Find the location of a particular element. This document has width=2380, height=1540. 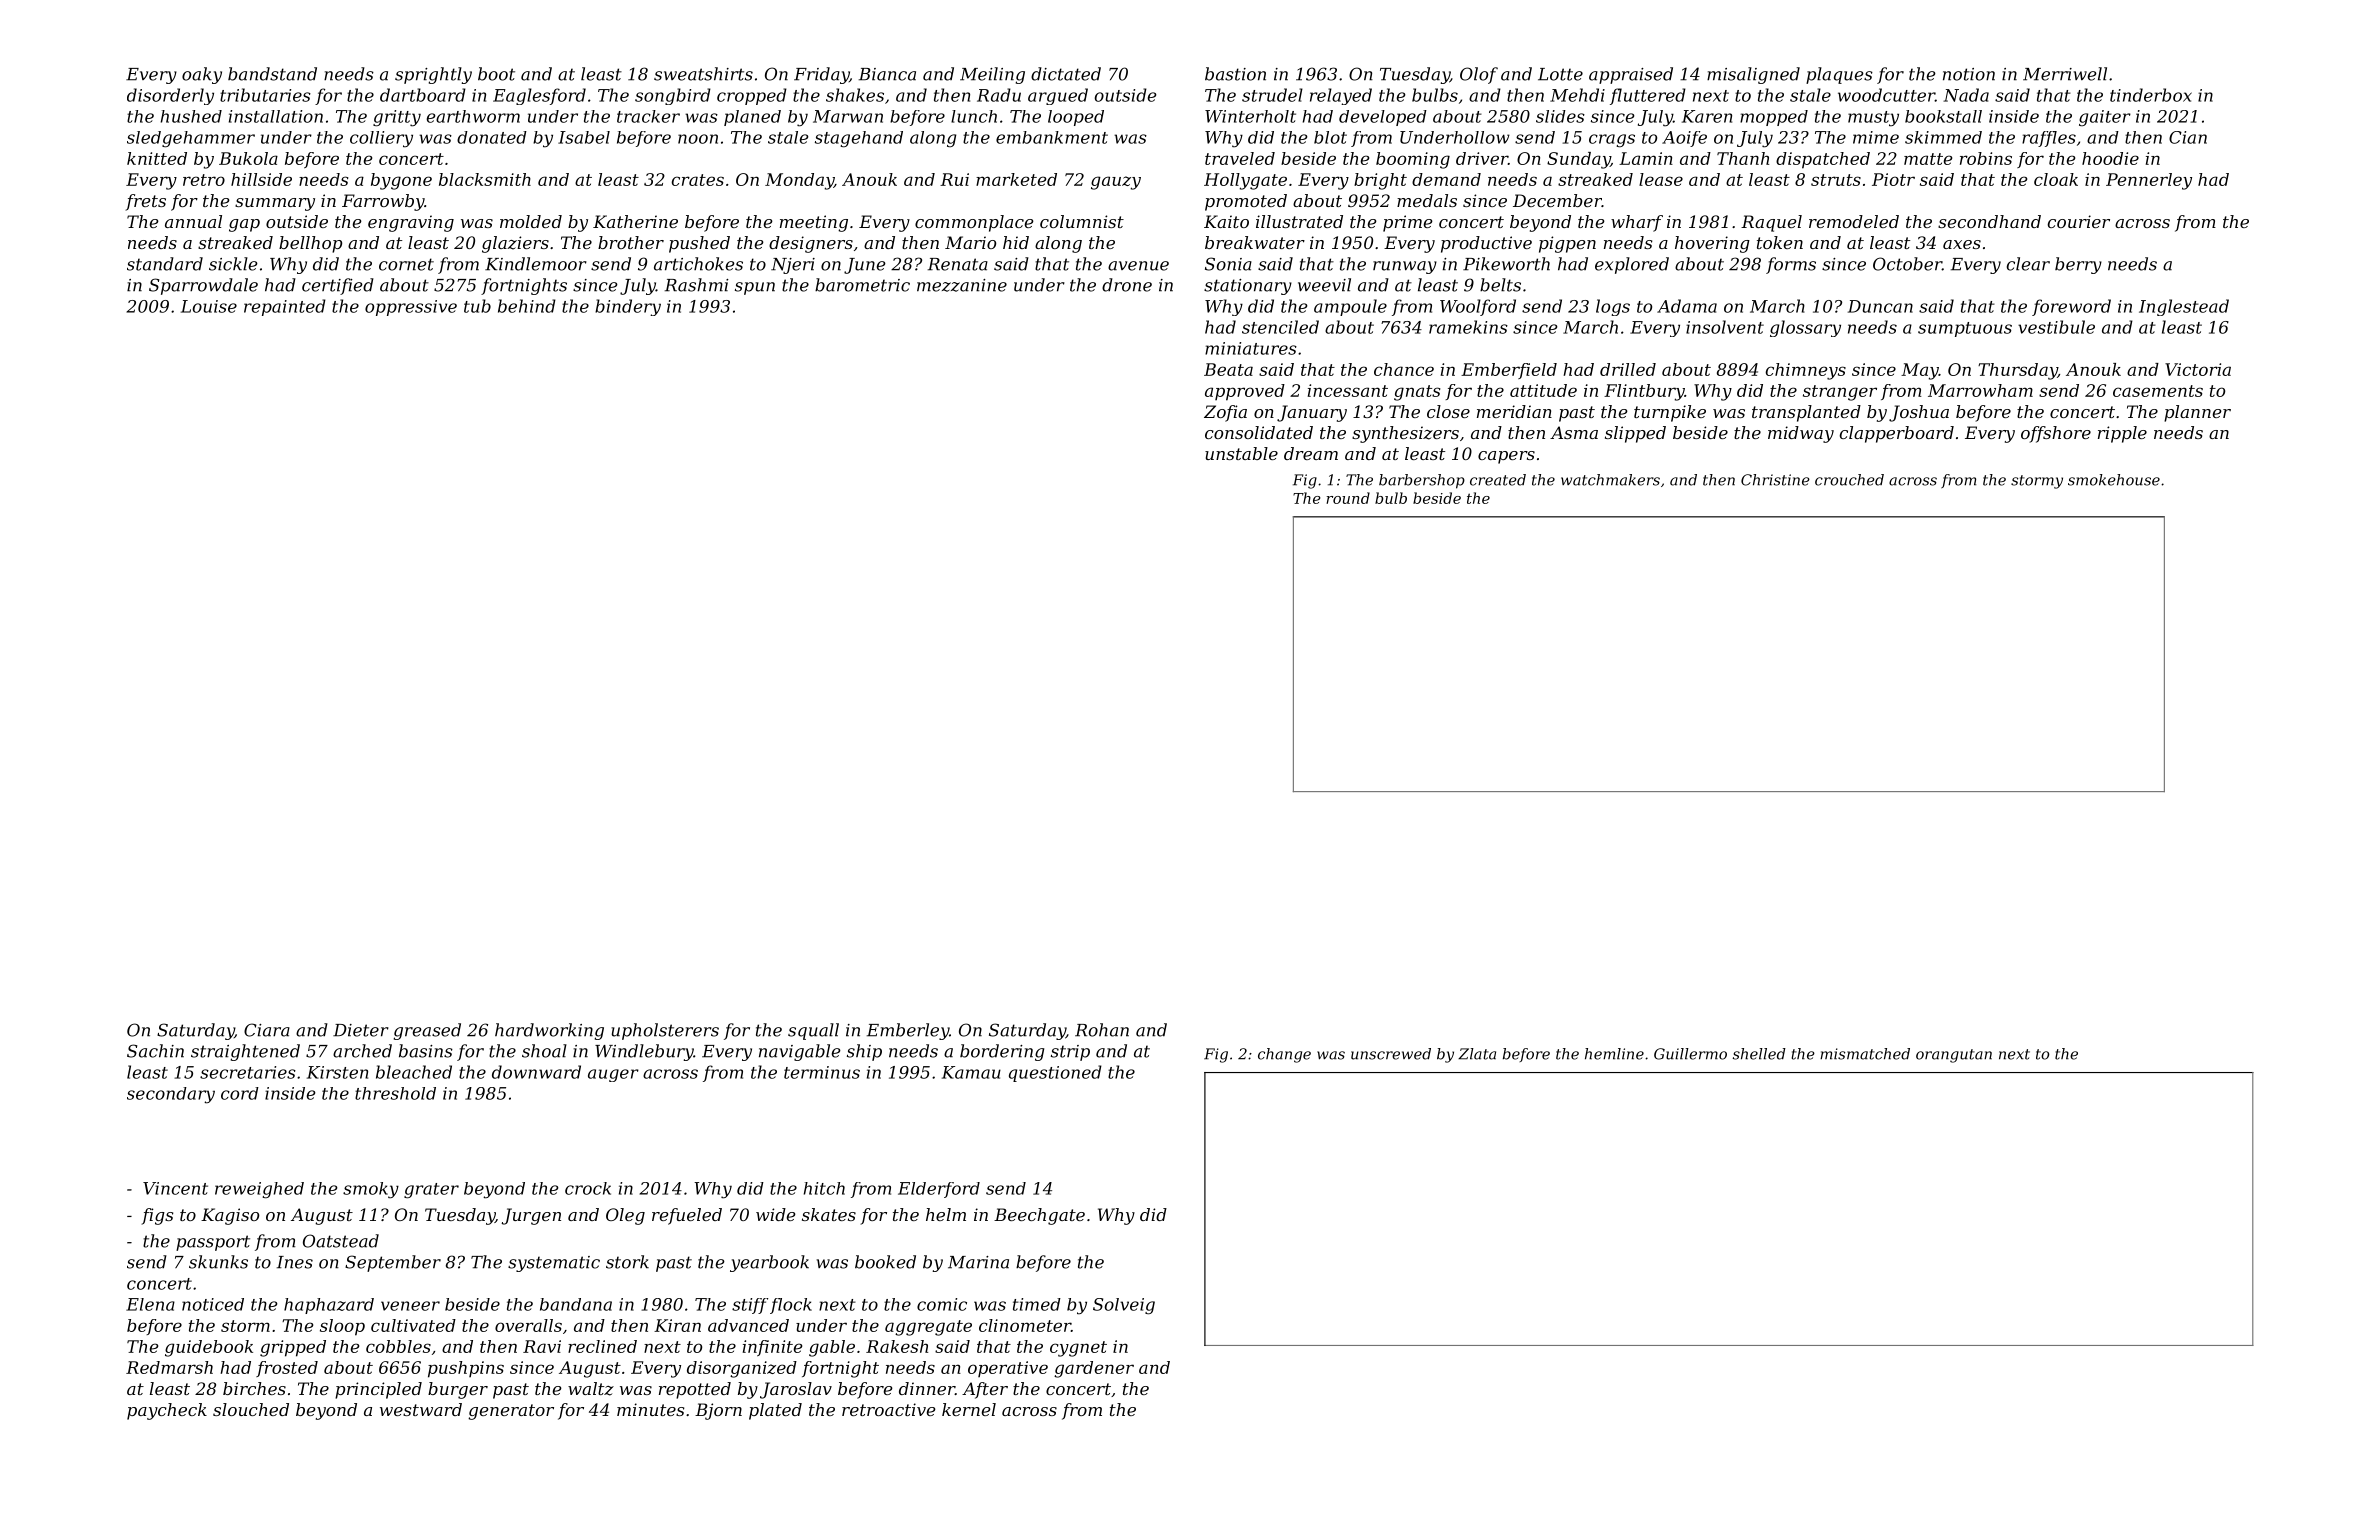

gardener is located at coordinates (1094, 1369).
